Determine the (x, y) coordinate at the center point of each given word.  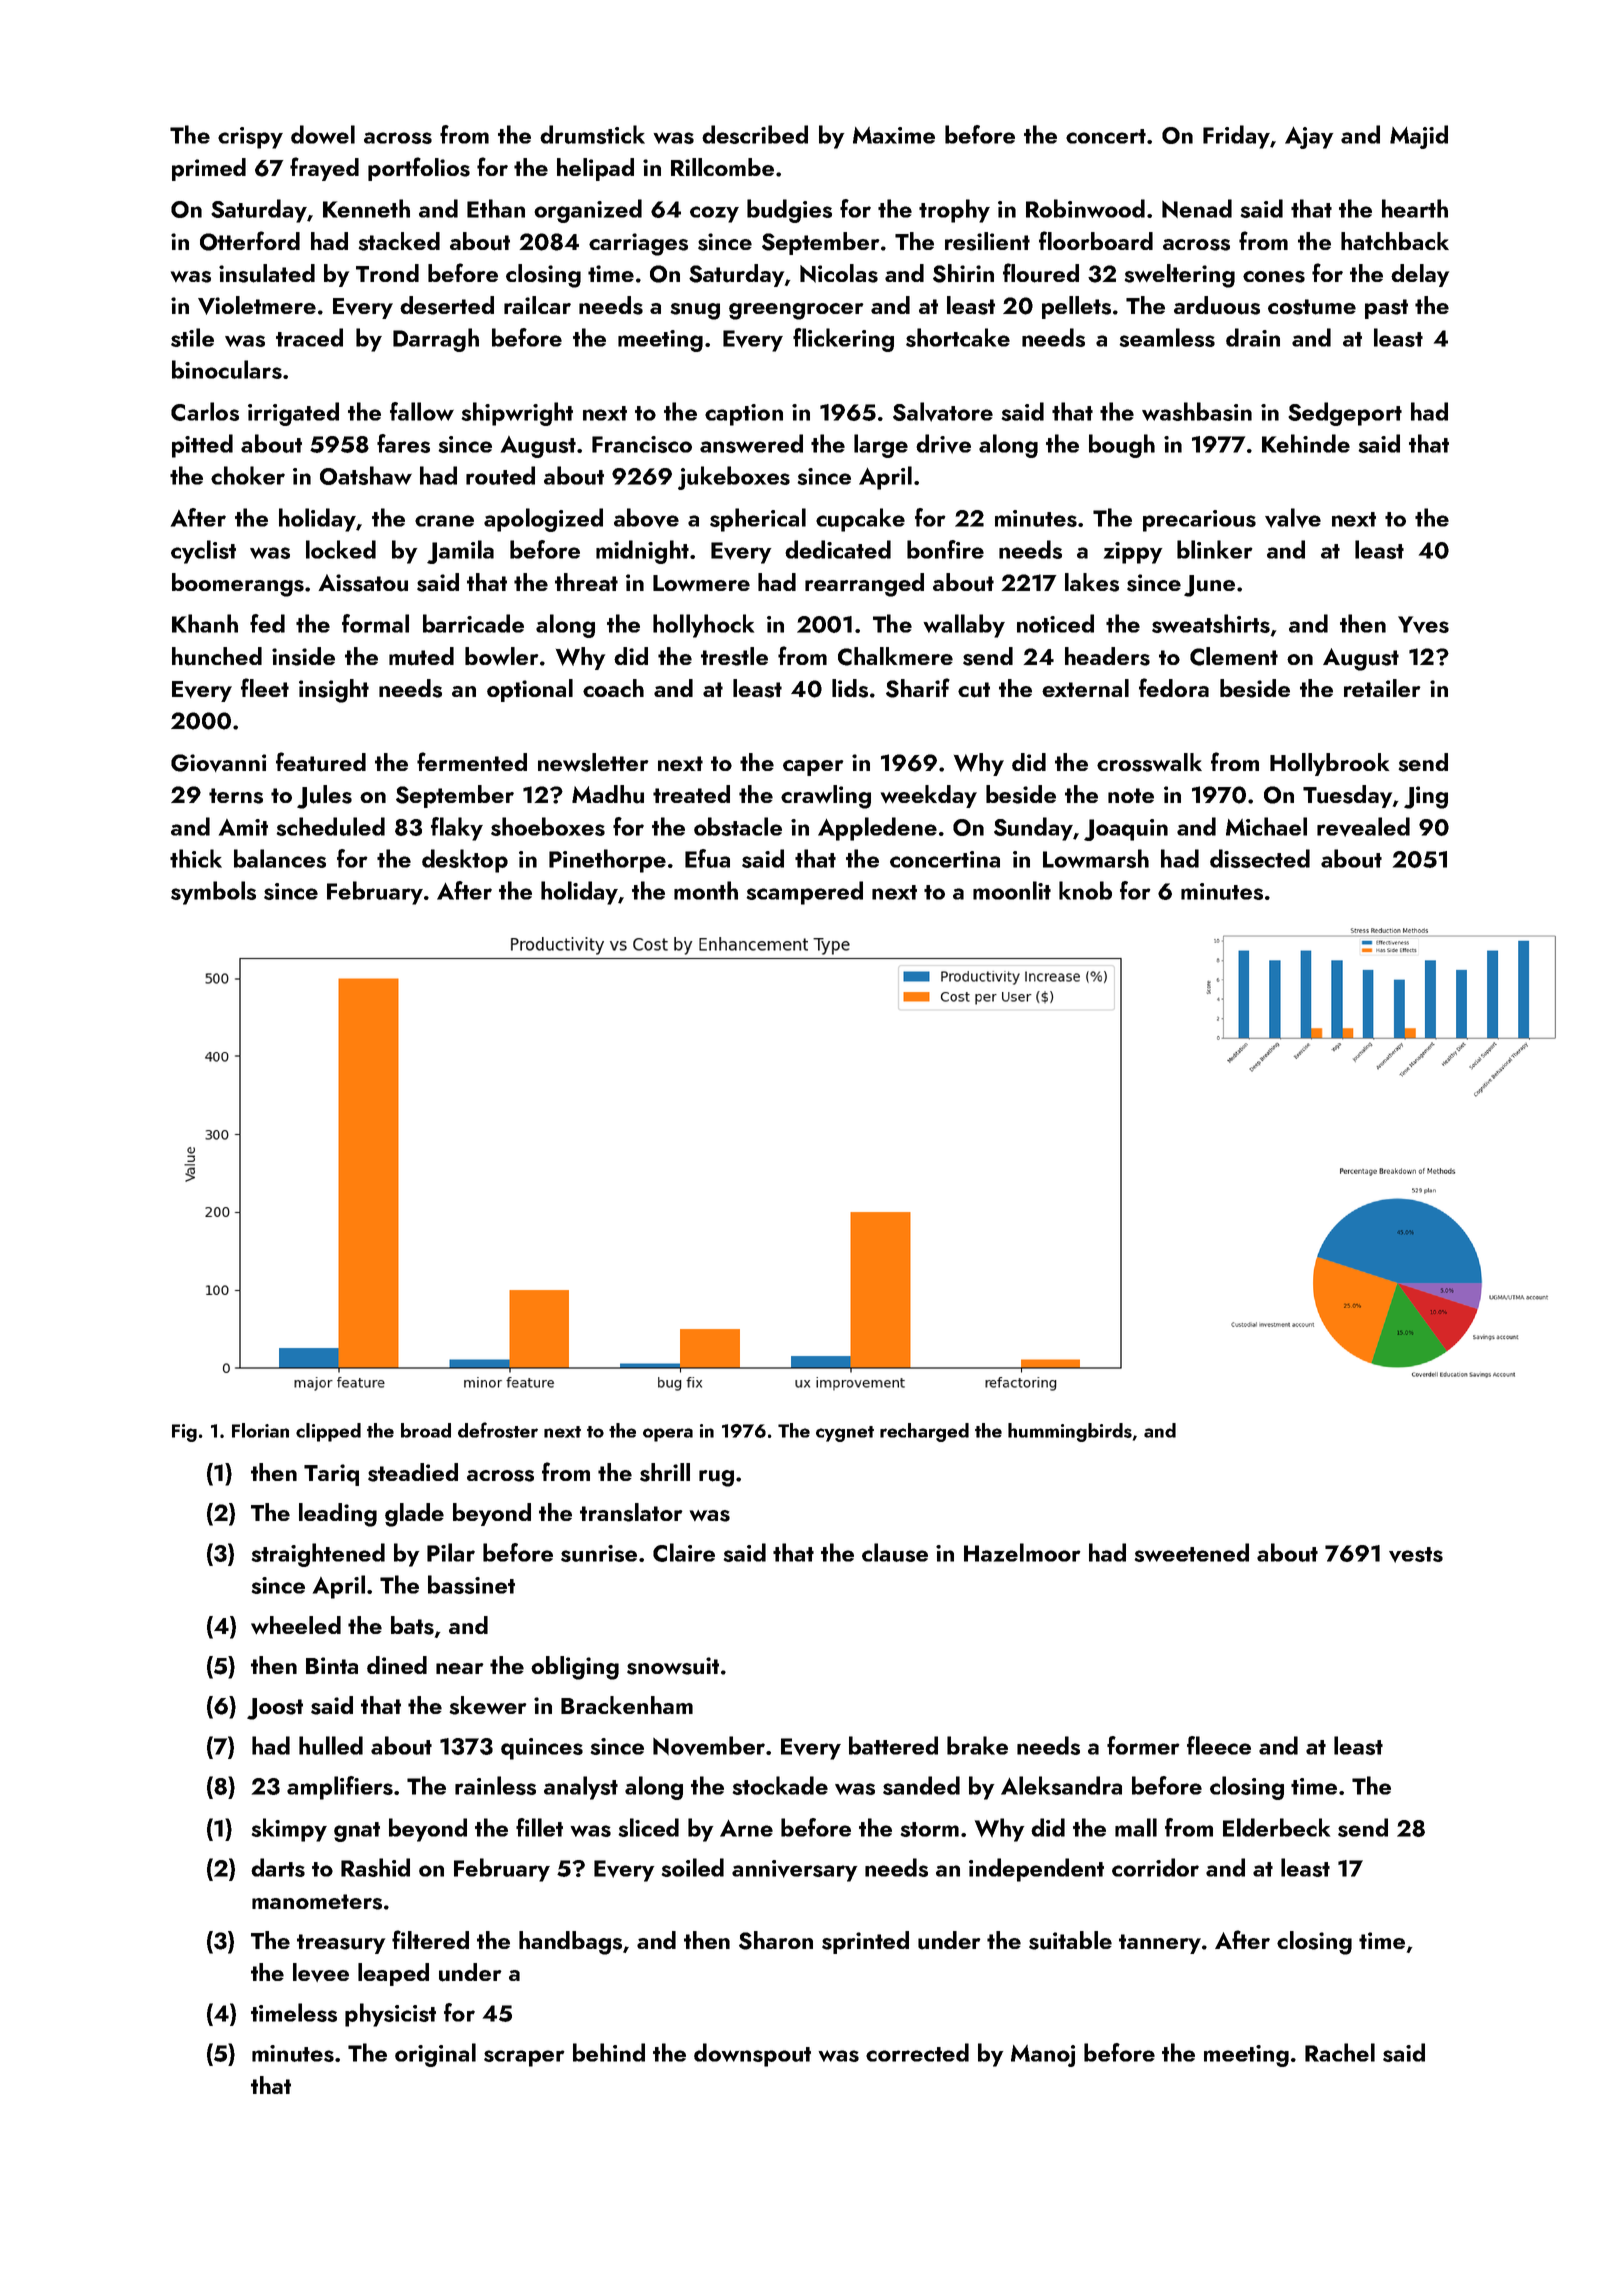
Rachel (1340, 2052)
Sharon (776, 1940)
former (1143, 1745)
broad (426, 1430)
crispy (250, 138)
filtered (430, 1939)
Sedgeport (1345, 414)
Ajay (1309, 138)
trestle (734, 656)
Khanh (205, 623)
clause (895, 1552)
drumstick (592, 134)
